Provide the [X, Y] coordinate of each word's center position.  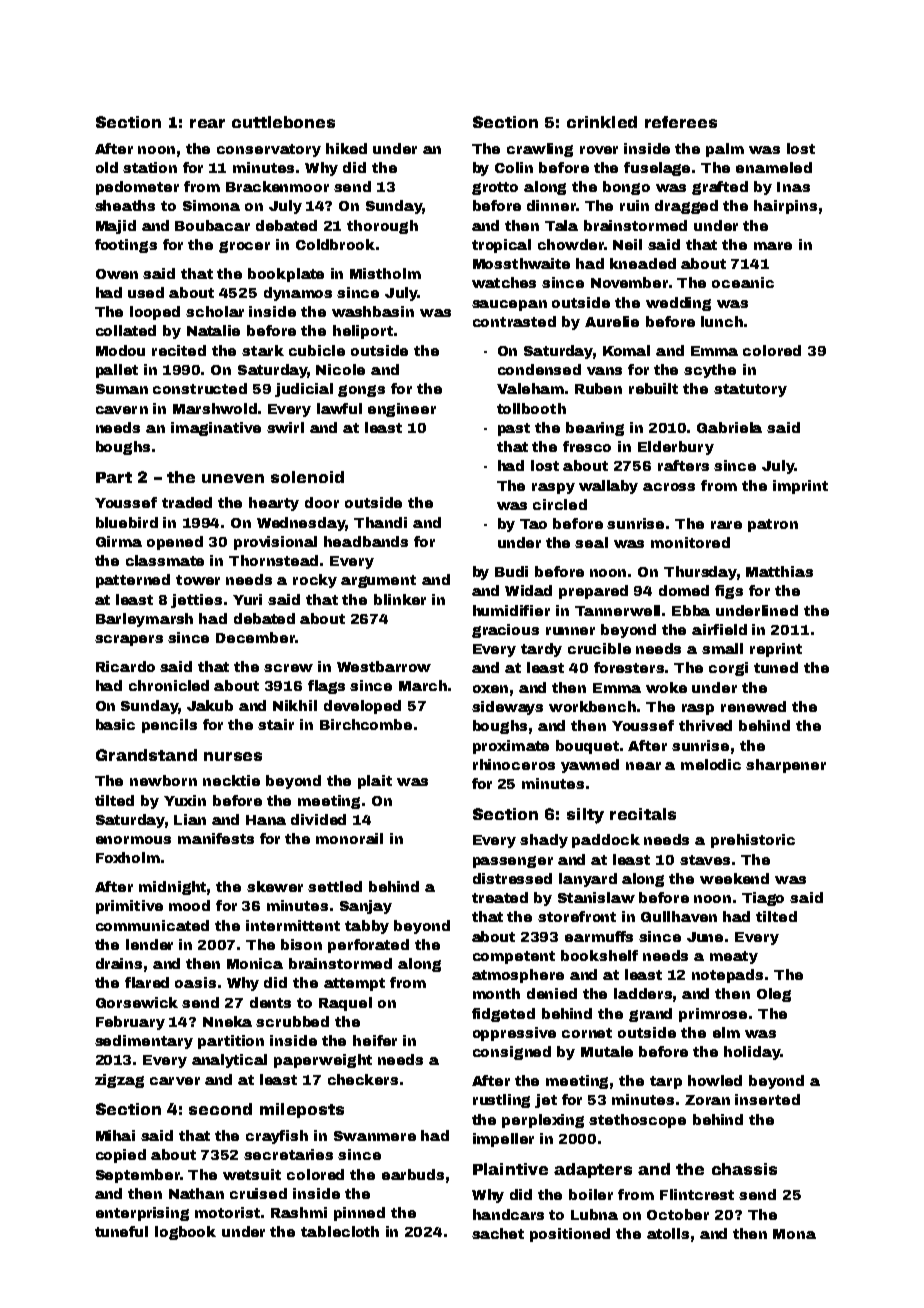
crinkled [602, 122]
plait [375, 782]
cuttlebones [283, 122]
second [220, 1109]
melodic [711, 764]
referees [681, 122]
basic [115, 724]
